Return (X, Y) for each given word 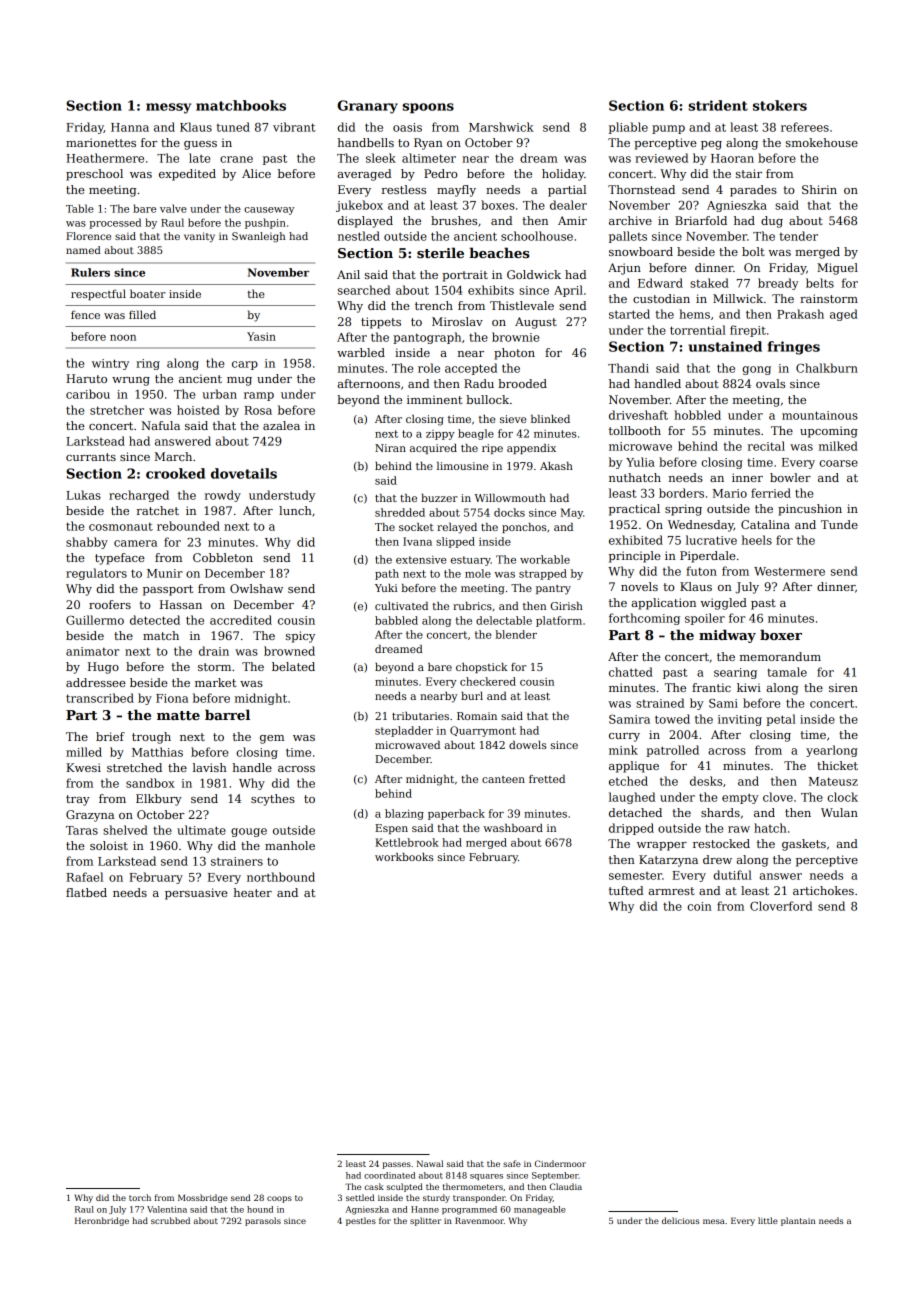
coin (699, 906)
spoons (428, 108)
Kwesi (83, 767)
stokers (780, 105)
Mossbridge (203, 1198)
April (568, 291)
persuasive (196, 894)
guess (200, 145)
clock (842, 797)
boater (148, 293)
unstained (725, 346)
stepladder (404, 731)
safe (512, 1163)
